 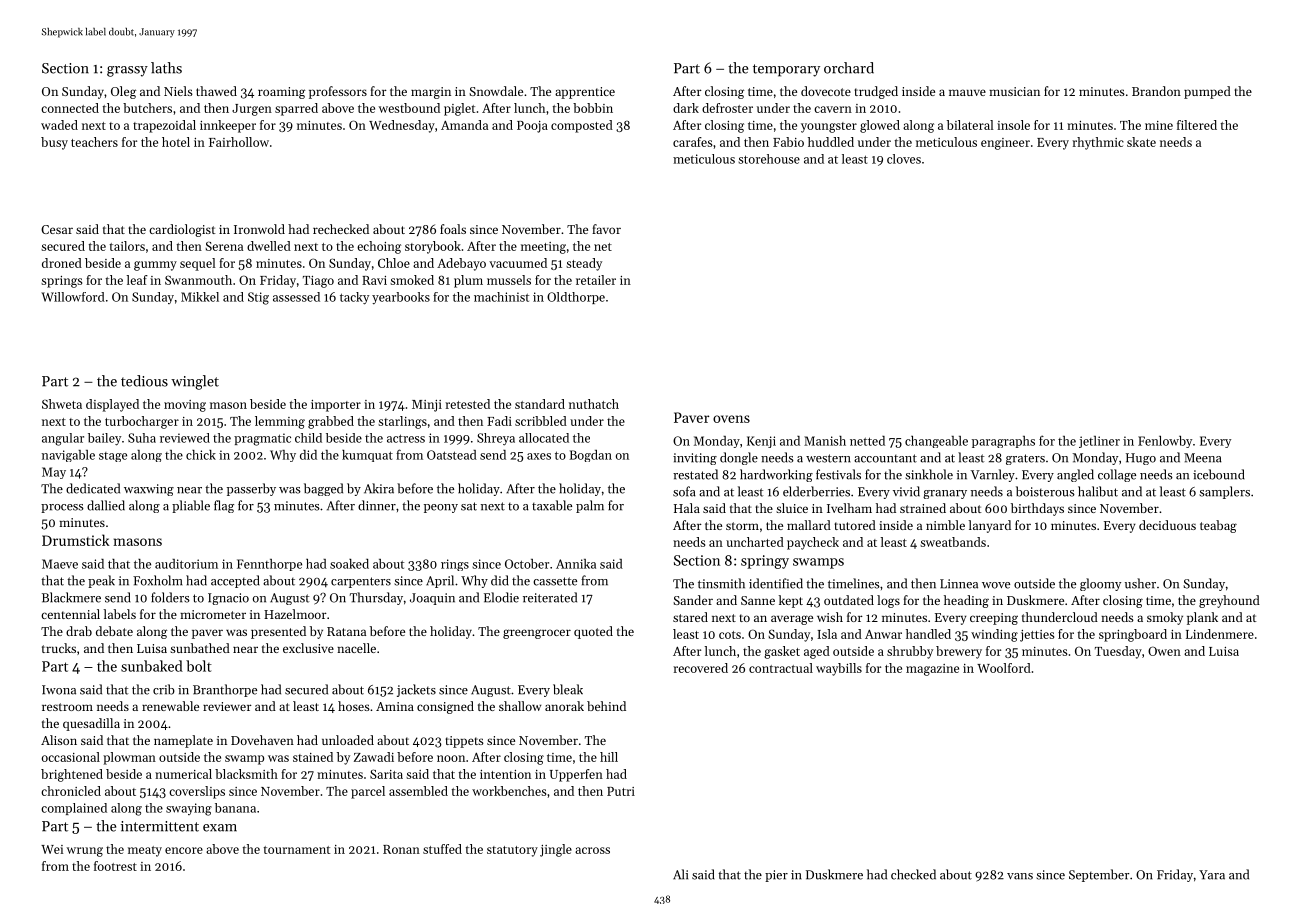 What do you see at coordinates (831, 142) in the image?
I see `huddled` at bounding box center [831, 142].
